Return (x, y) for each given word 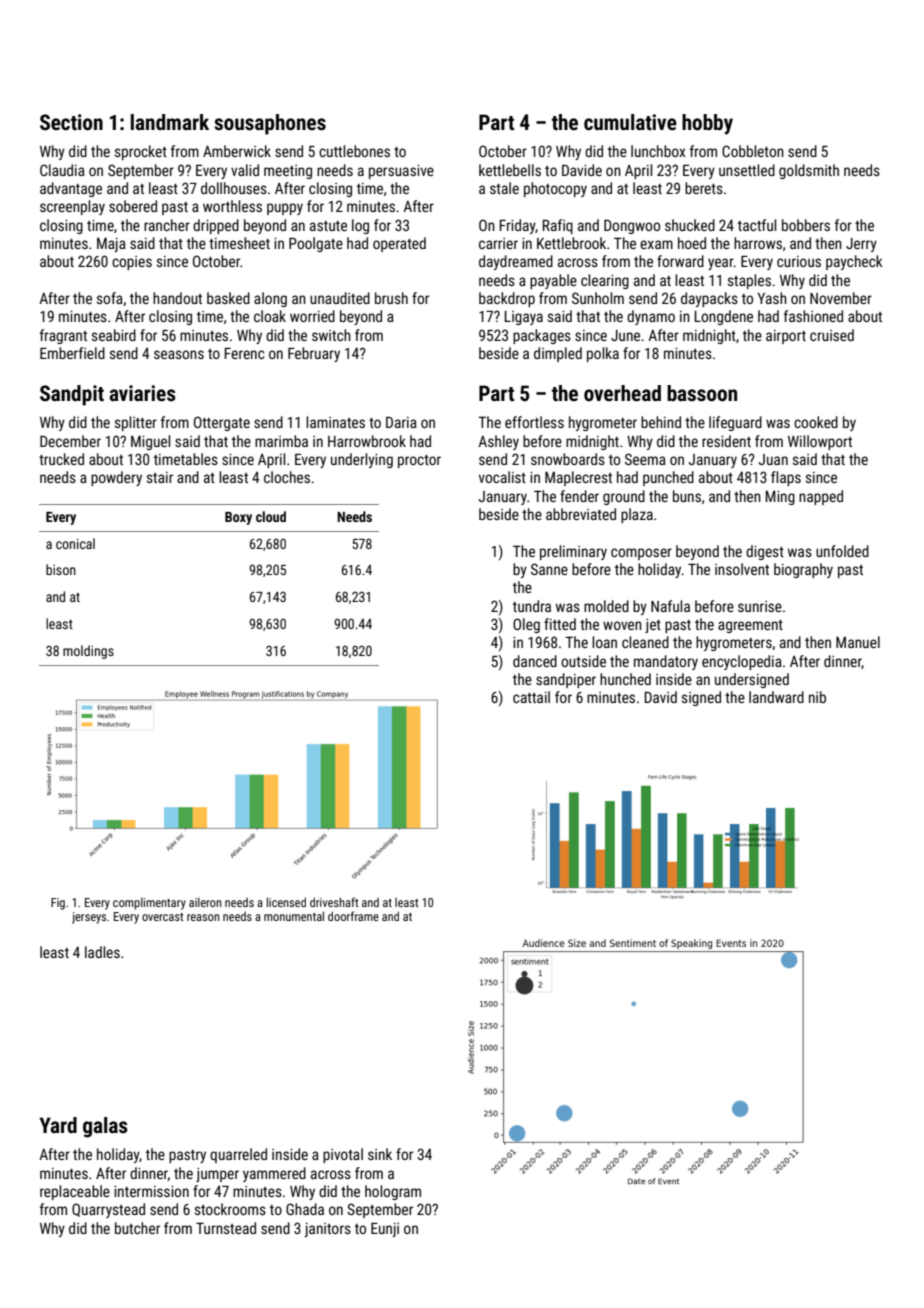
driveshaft (334, 902)
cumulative (630, 122)
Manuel (858, 642)
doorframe (353, 916)
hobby (707, 124)
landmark (170, 122)
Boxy (238, 518)
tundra (532, 606)
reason (203, 917)
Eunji (385, 1230)
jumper (217, 1175)
